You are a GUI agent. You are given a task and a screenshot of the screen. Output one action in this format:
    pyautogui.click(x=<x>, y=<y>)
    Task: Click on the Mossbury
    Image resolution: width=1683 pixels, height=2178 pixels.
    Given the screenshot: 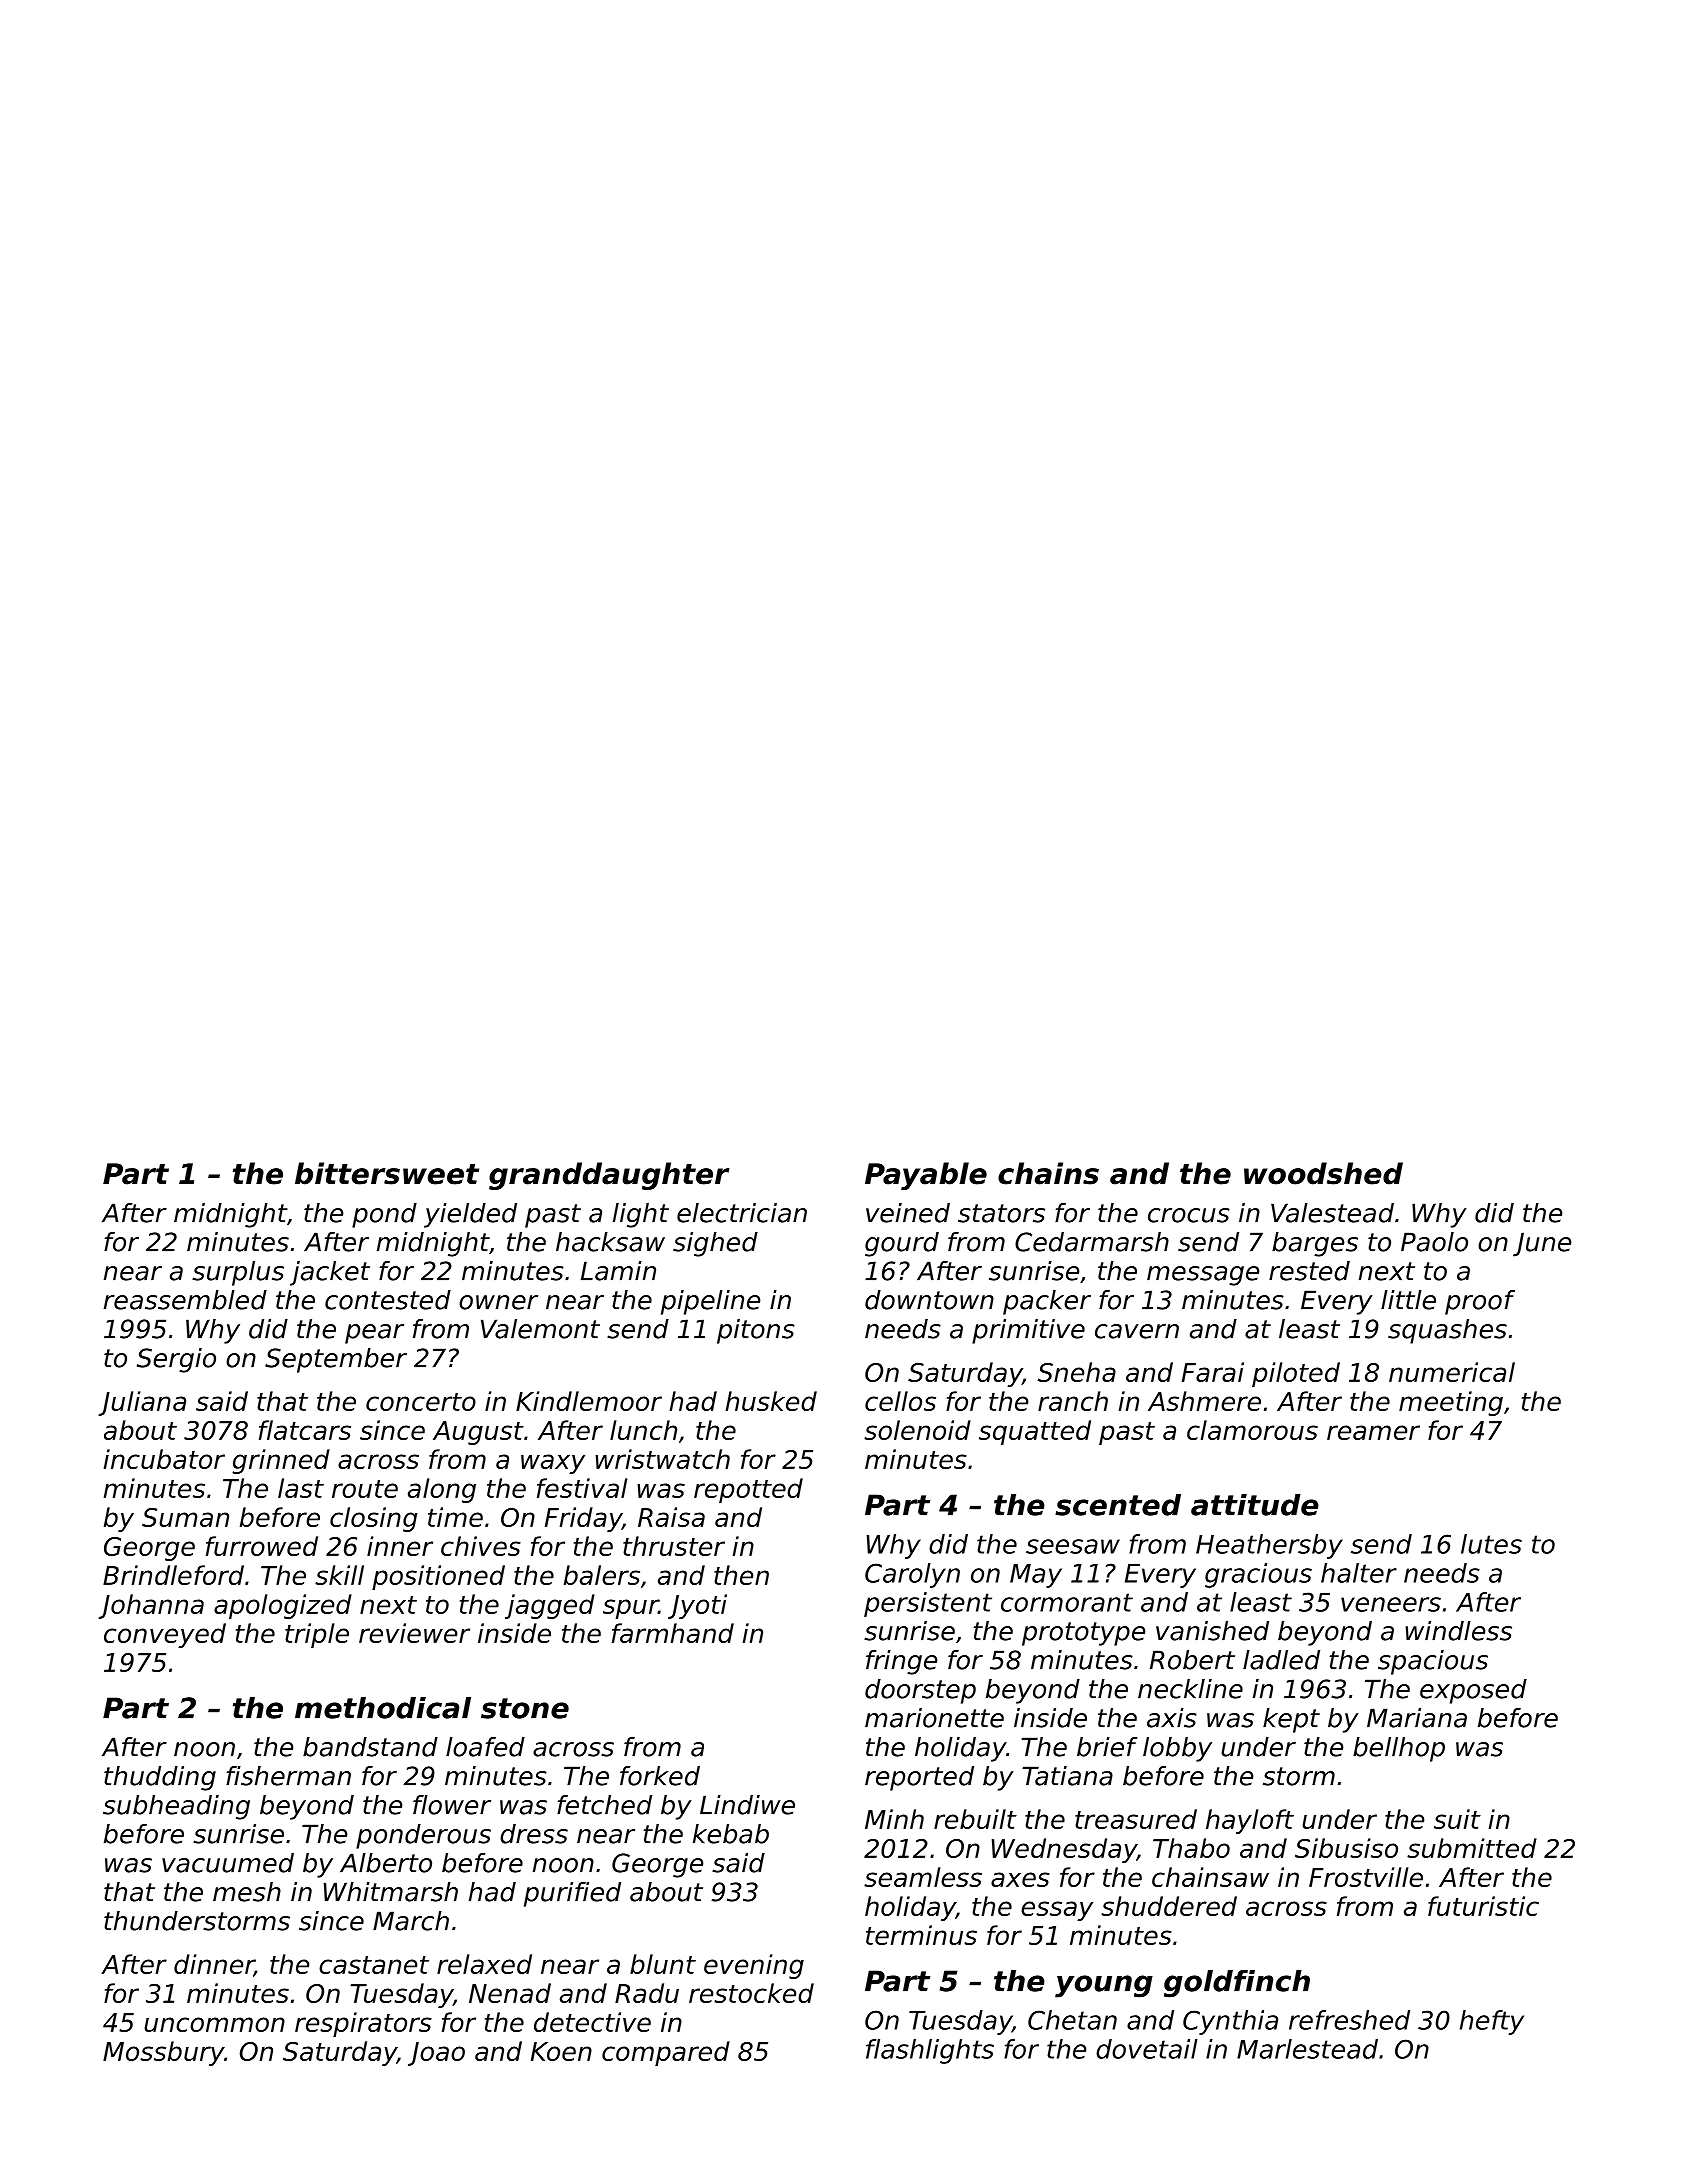 What is the action you would take?
    pyautogui.click(x=163, y=2053)
